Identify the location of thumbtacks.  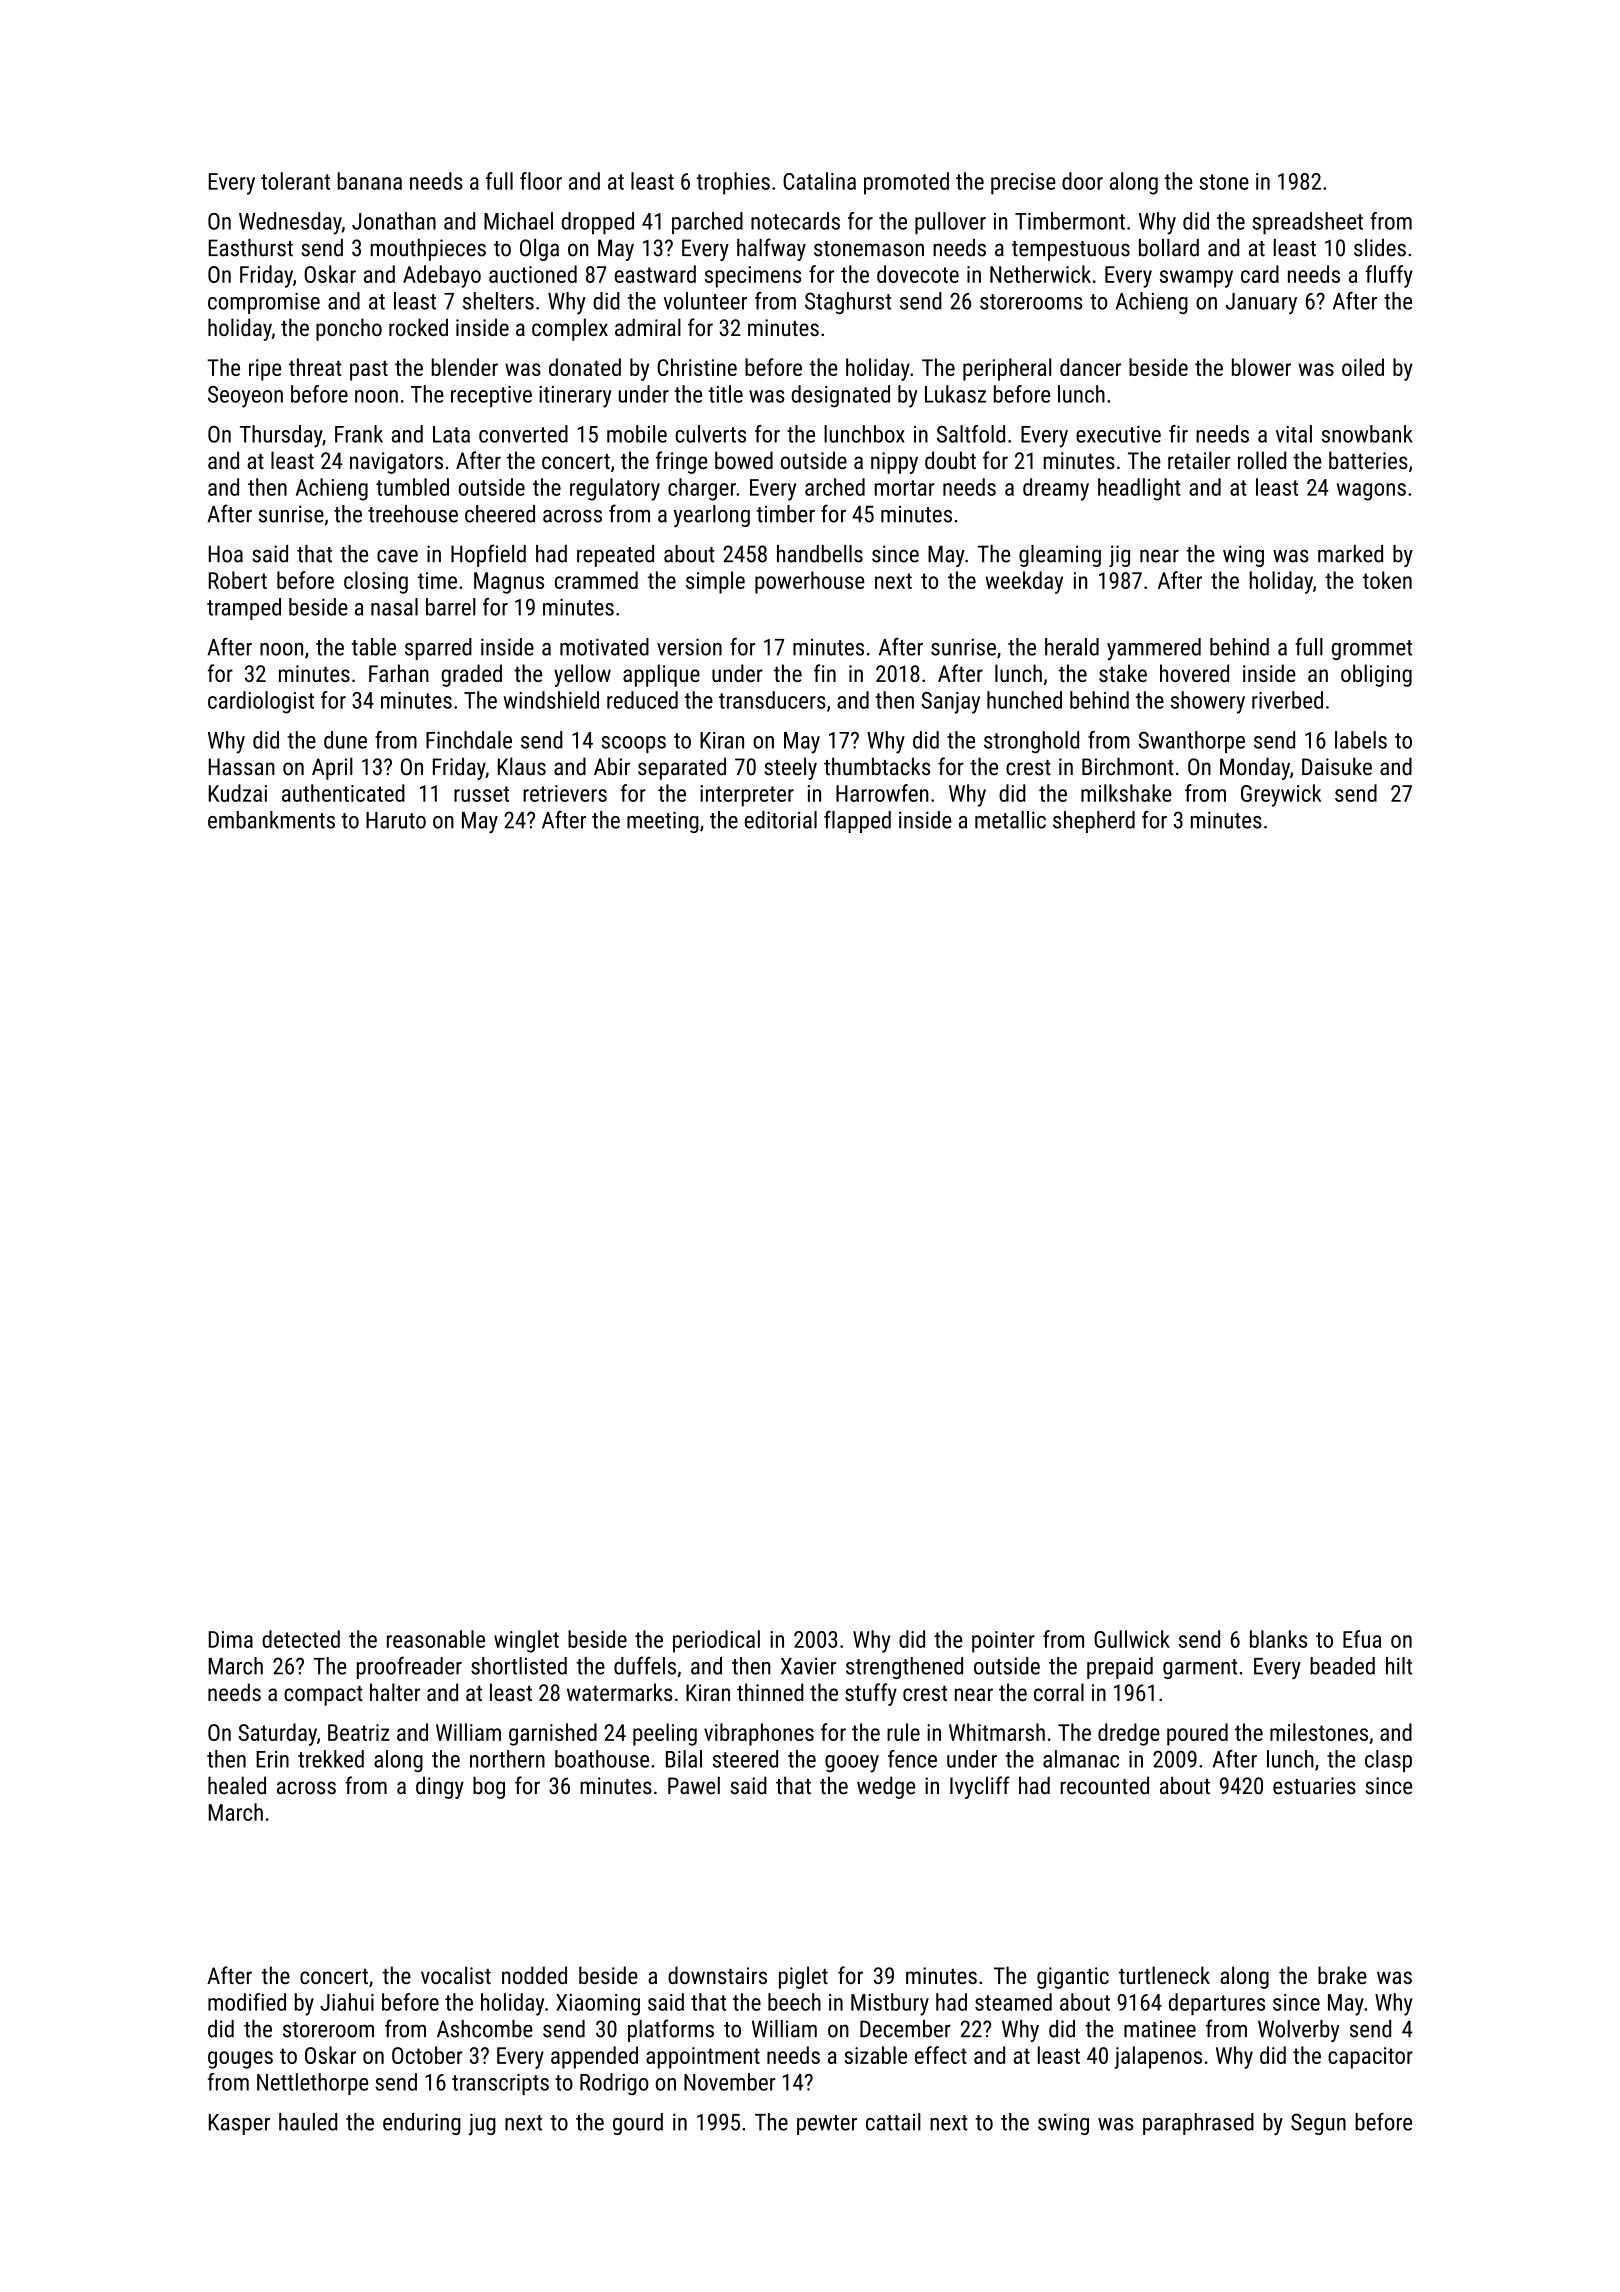
(877, 766).
